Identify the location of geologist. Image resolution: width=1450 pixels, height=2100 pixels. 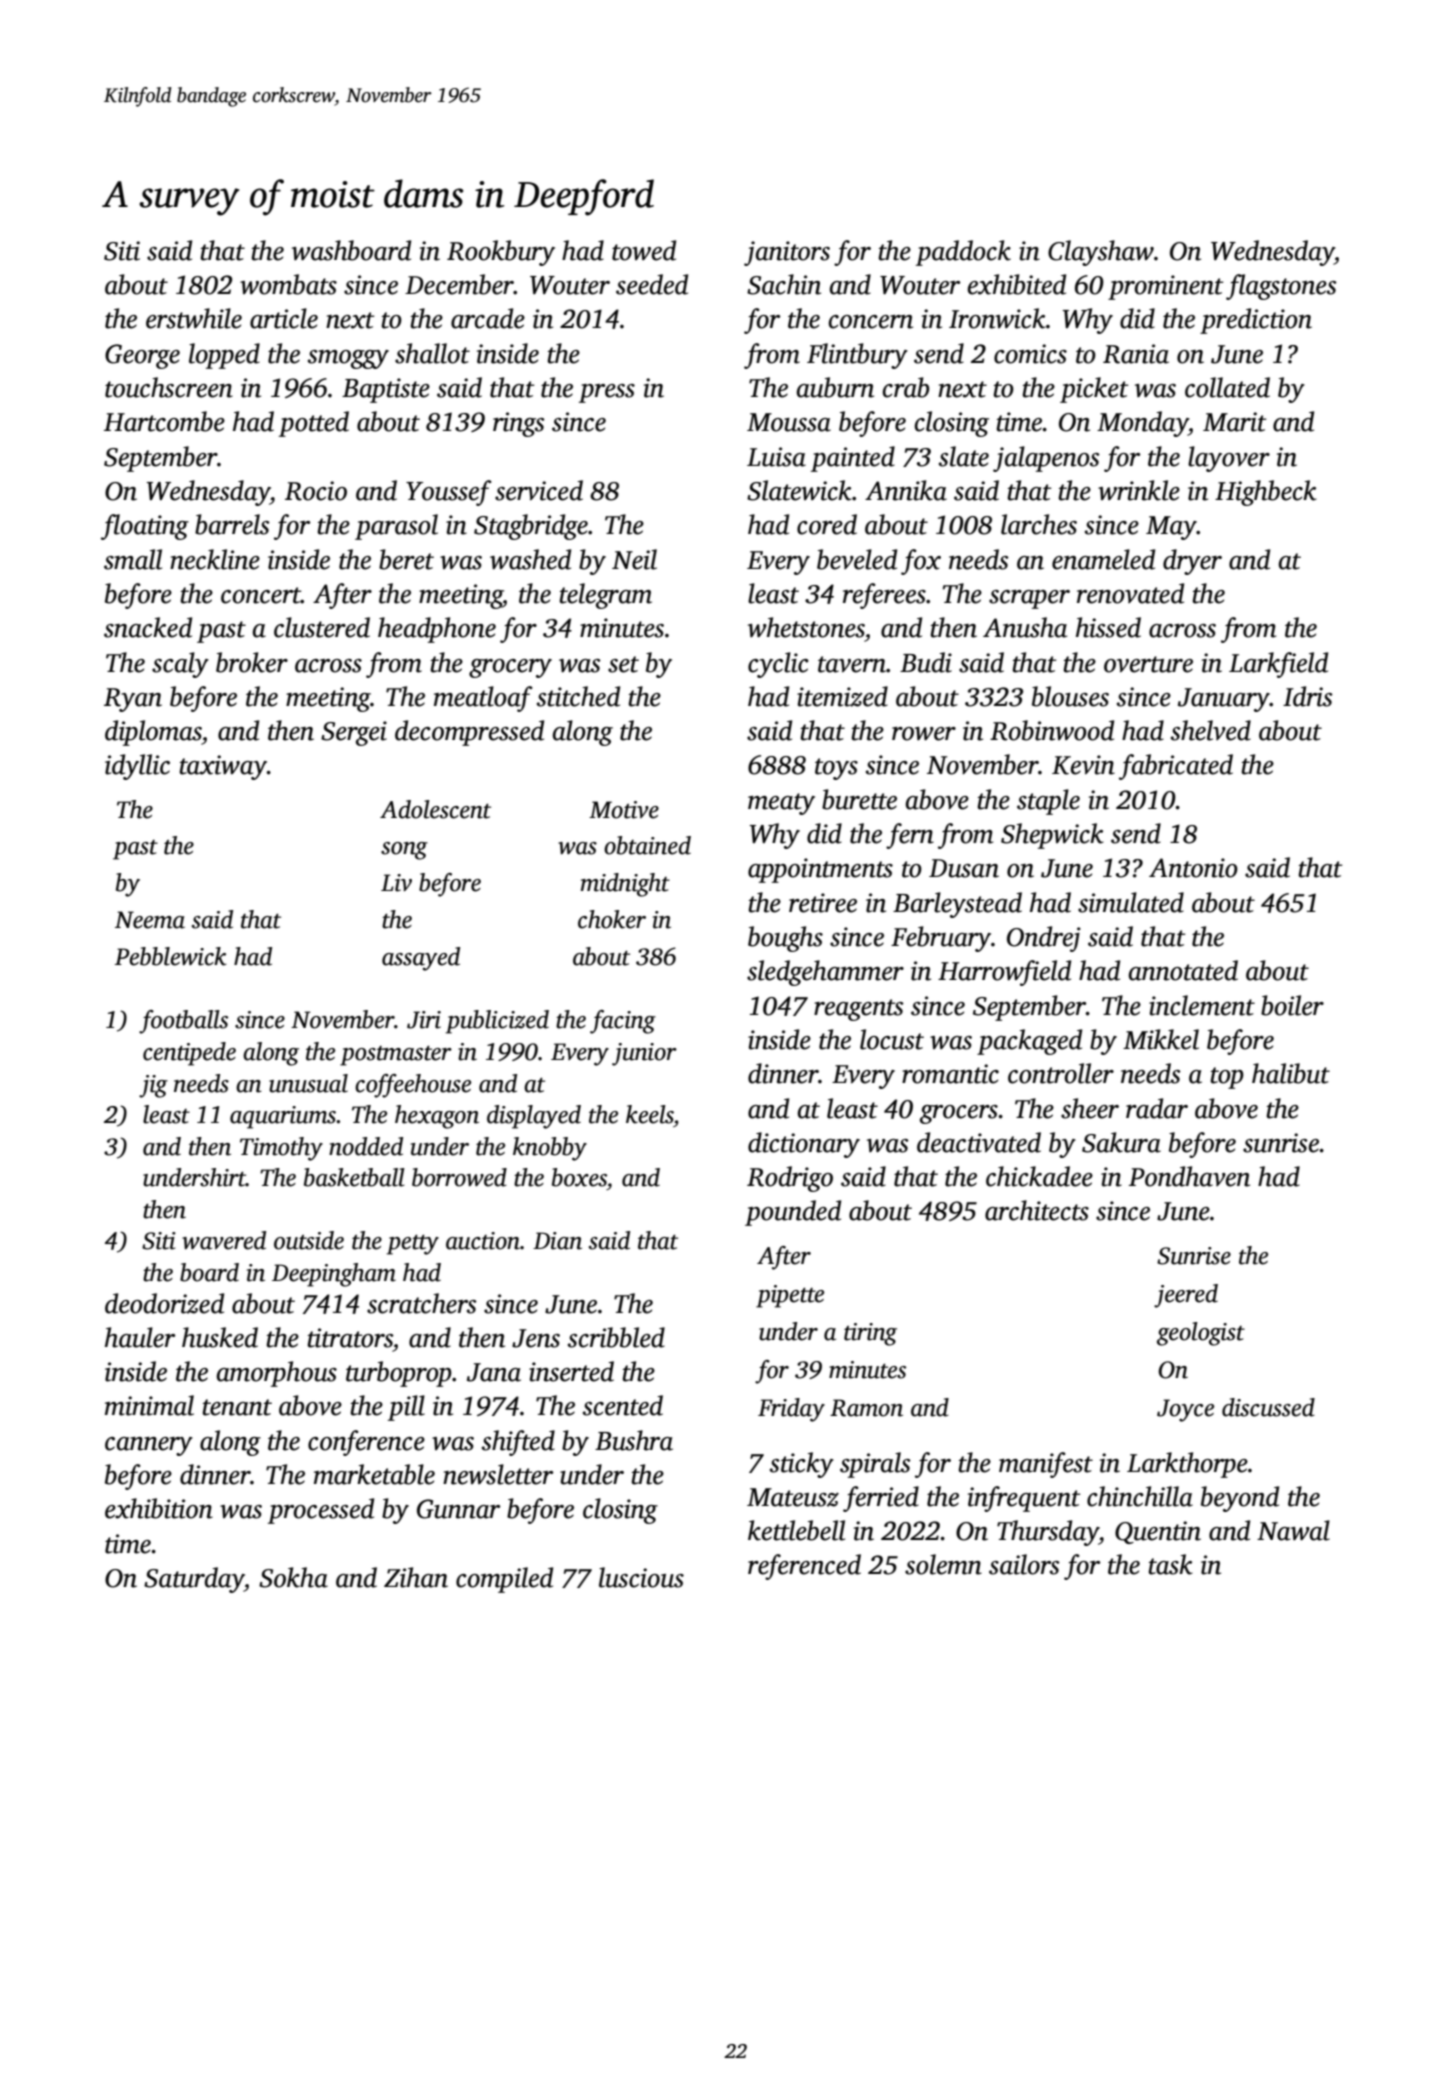
(1201, 1334).
